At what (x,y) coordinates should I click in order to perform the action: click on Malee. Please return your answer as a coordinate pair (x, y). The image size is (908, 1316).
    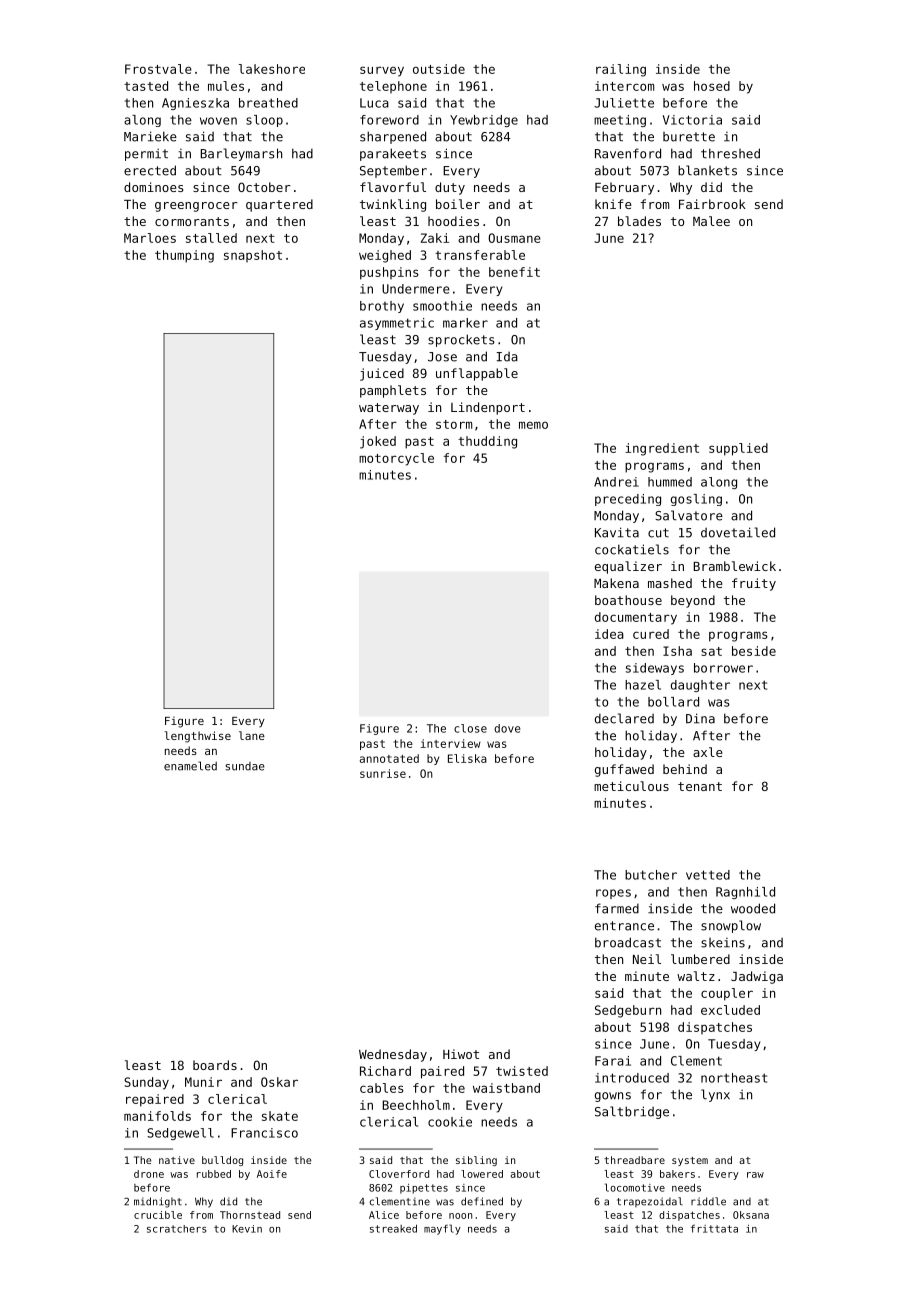
    Looking at the image, I should click on (711, 221).
